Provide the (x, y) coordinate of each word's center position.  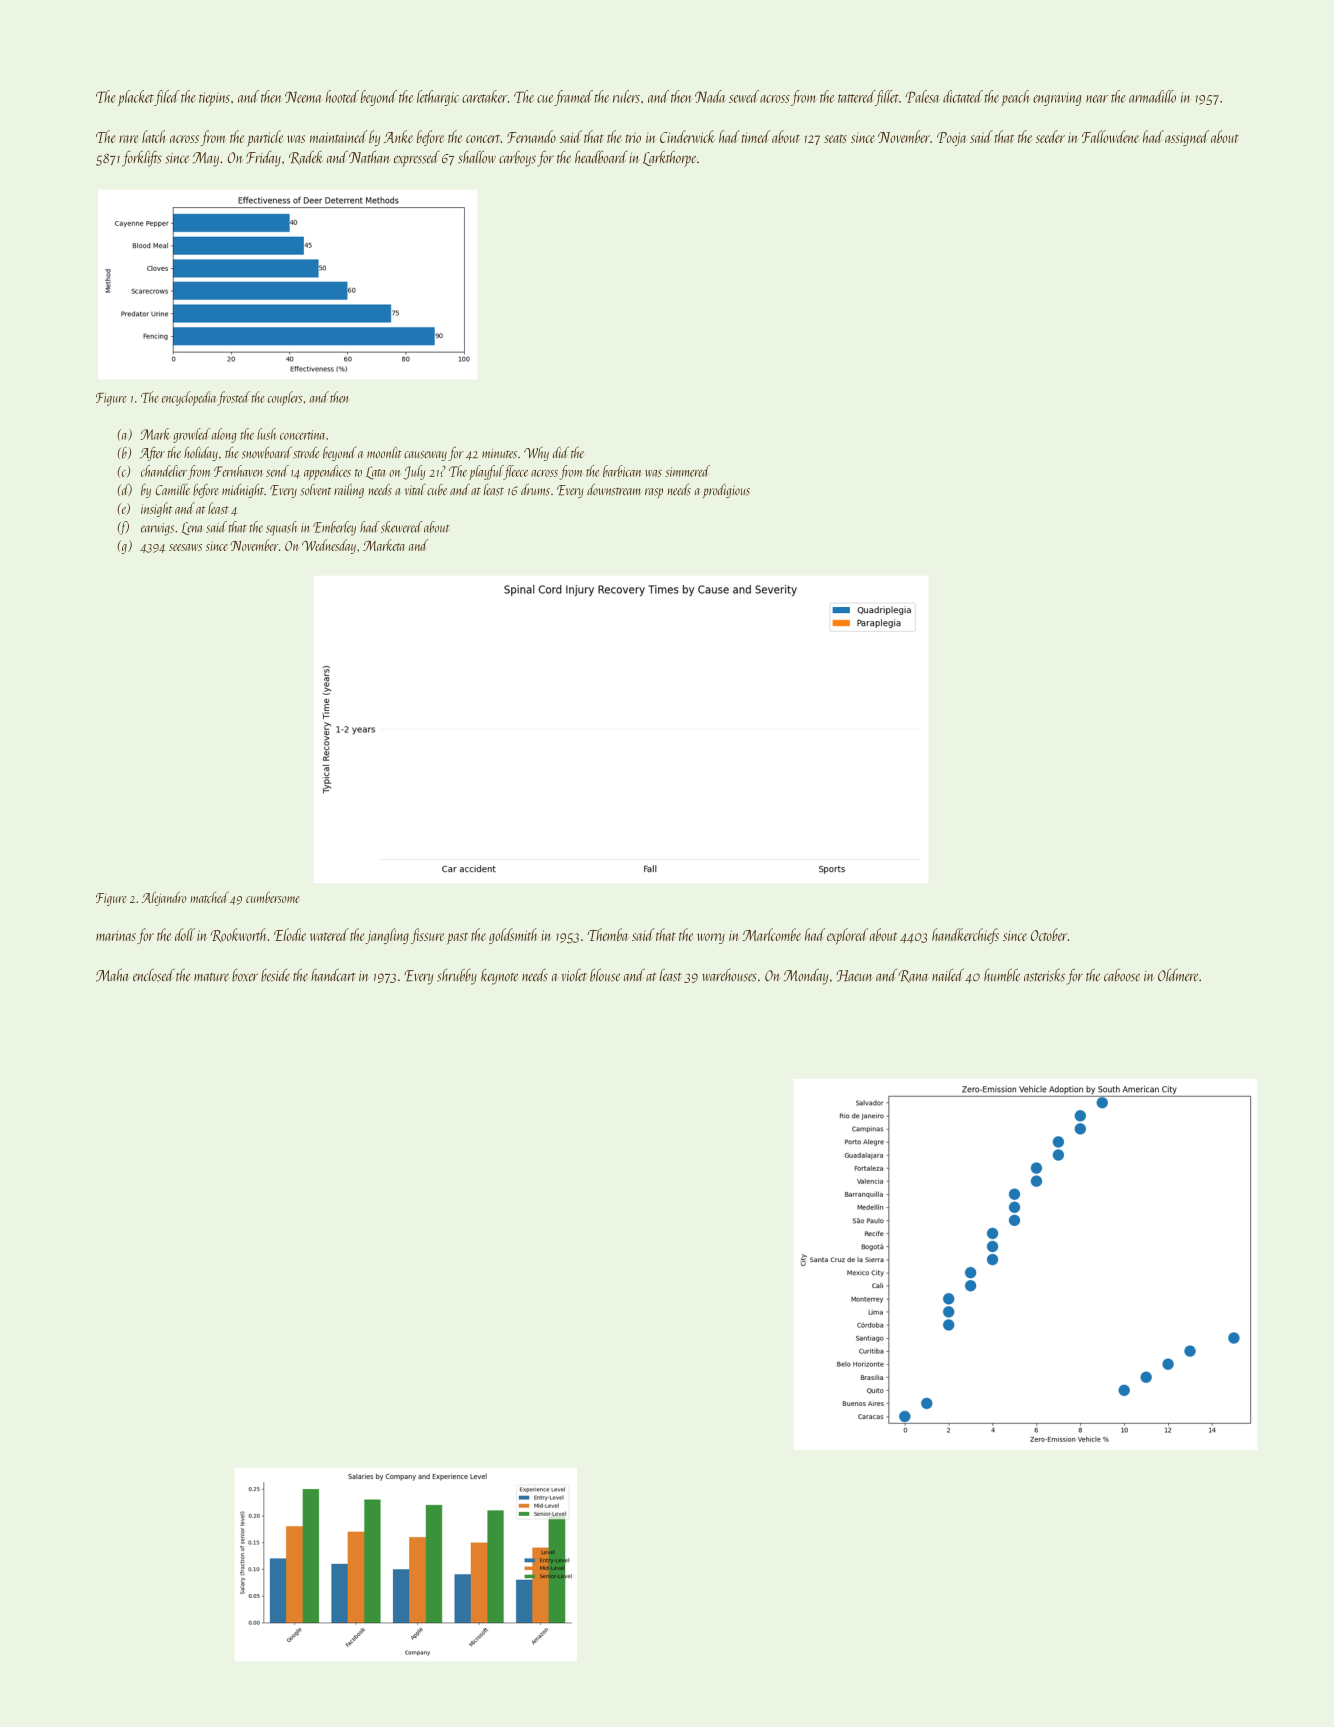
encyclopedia (189, 398)
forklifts (142, 159)
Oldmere (1178, 975)
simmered (687, 471)
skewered (402, 527)
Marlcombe (772, 934)
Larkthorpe (669, 159)
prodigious (726, 491)
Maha (112, 975)
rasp (654, 493)
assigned (1187, 138)
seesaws (185, 547)
